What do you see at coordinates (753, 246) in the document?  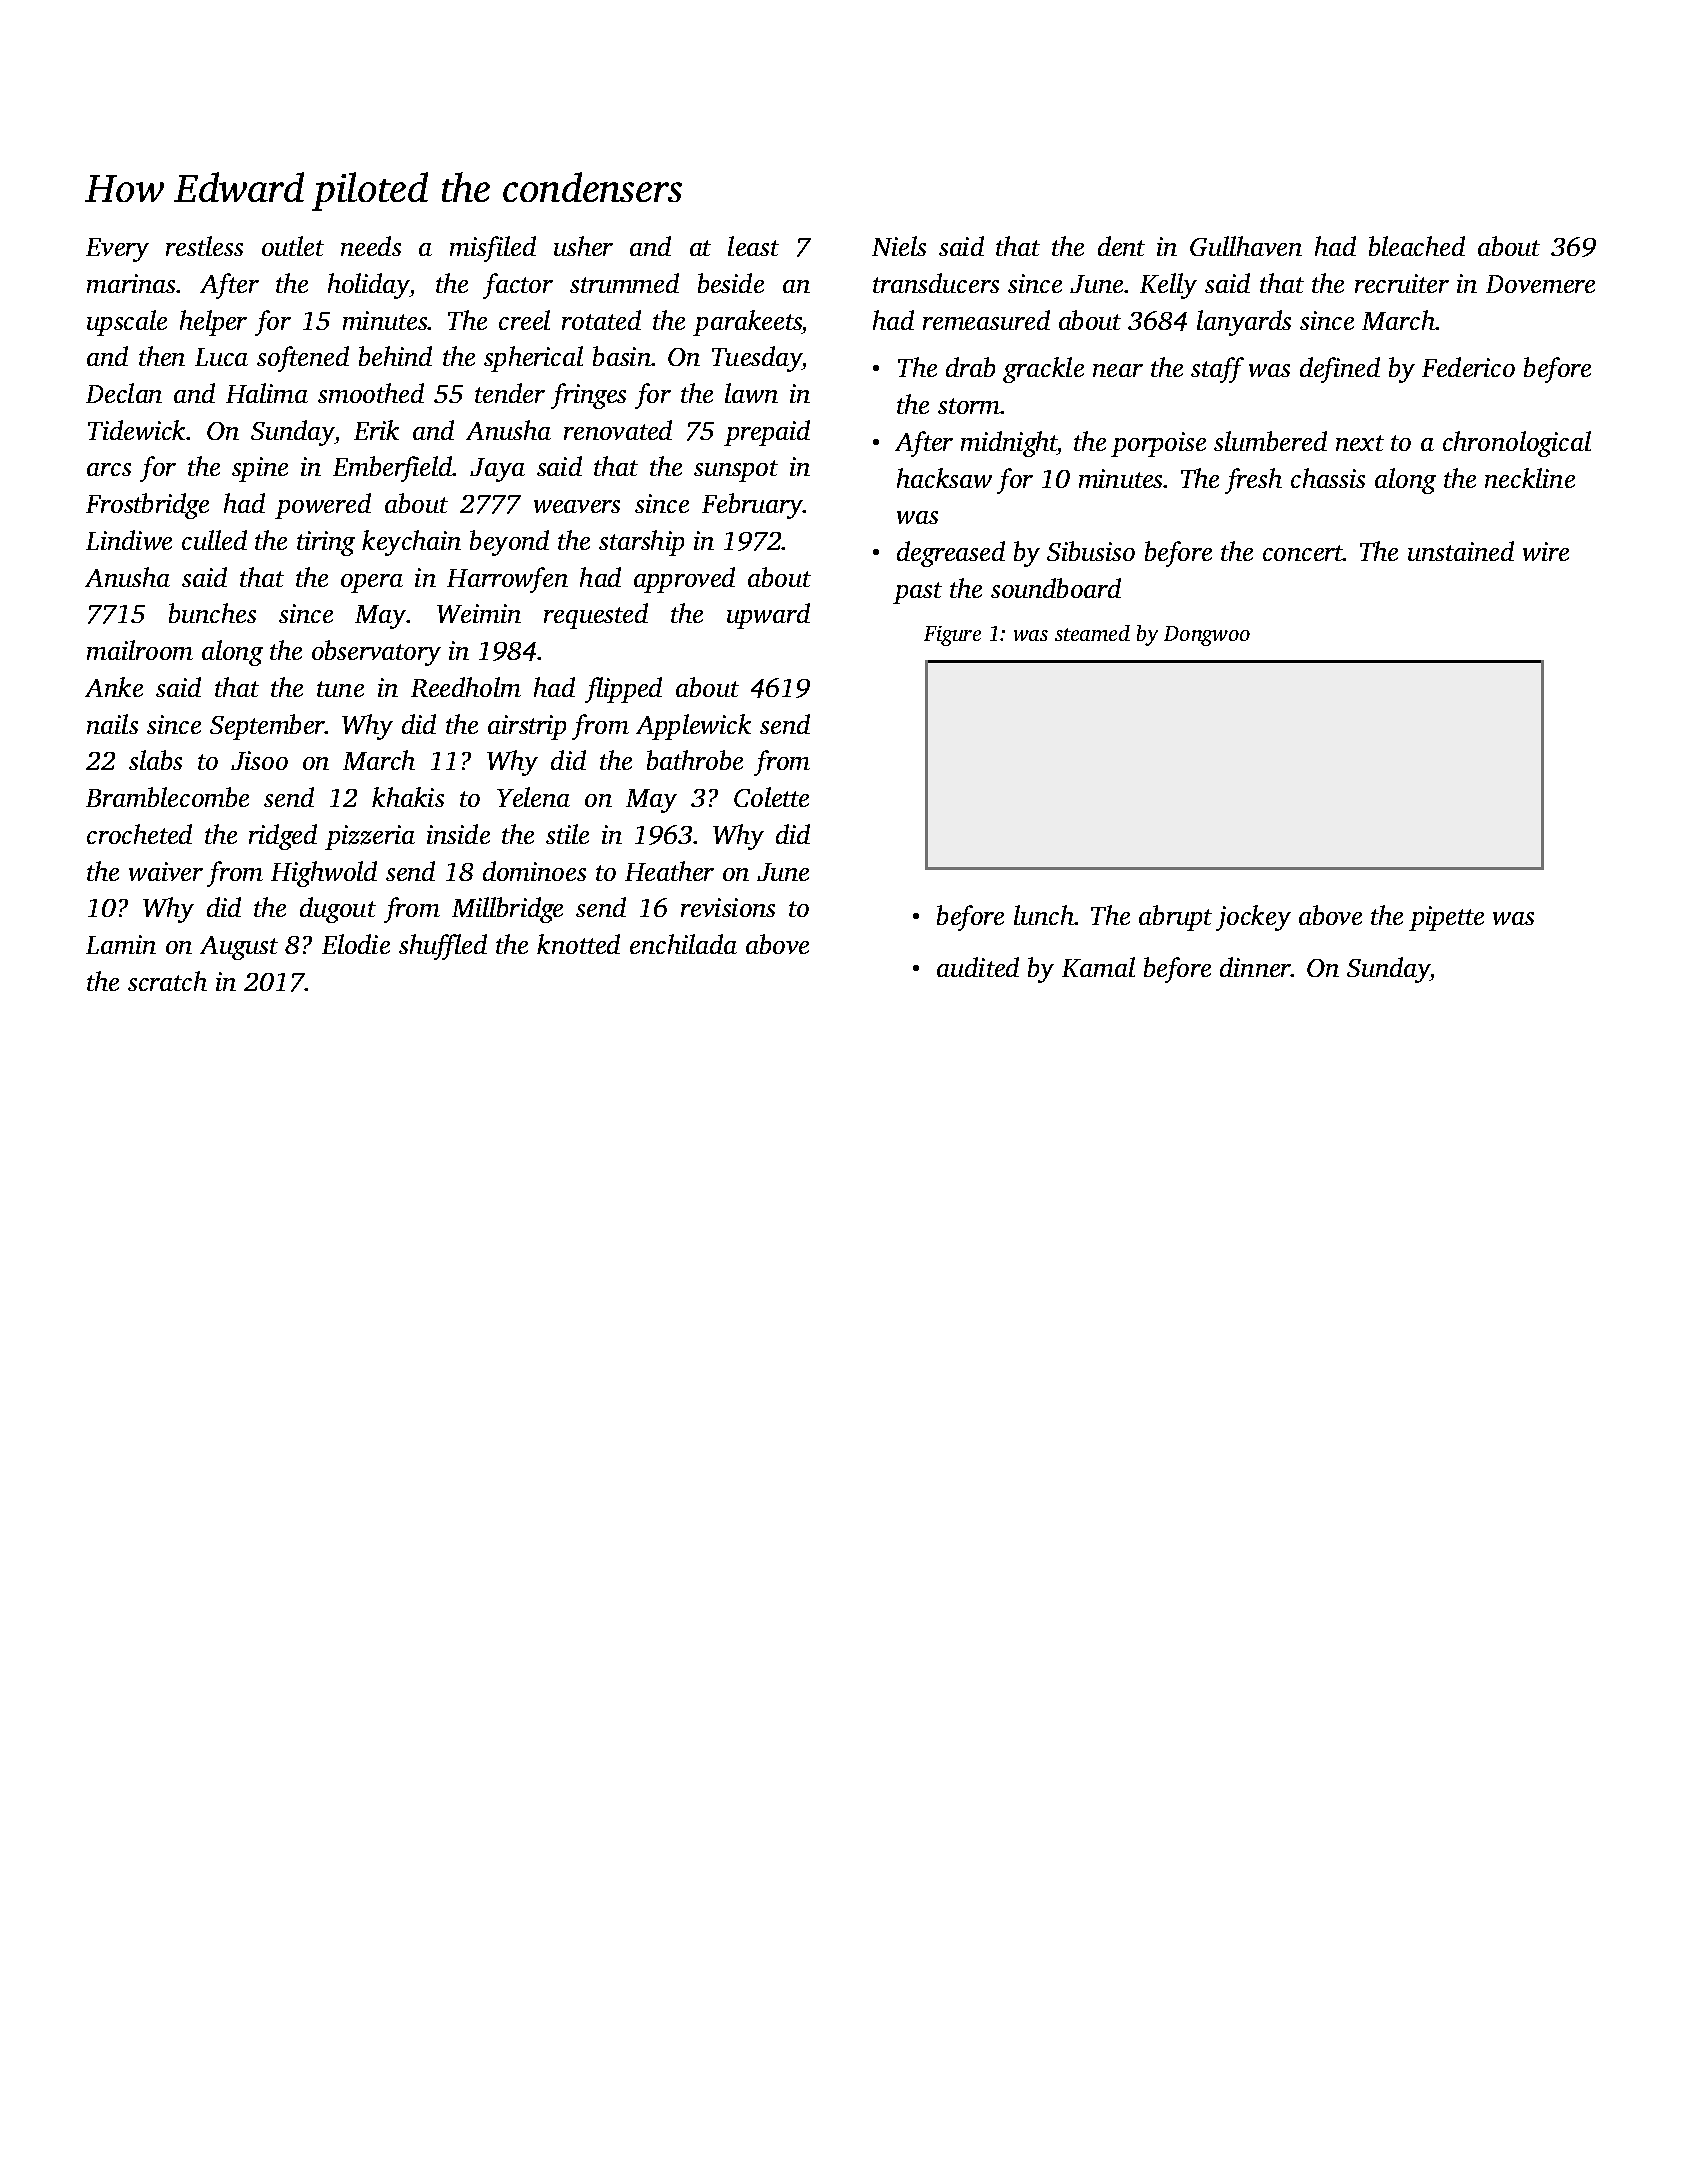 I see `least` at bounding box center [753, 246].
